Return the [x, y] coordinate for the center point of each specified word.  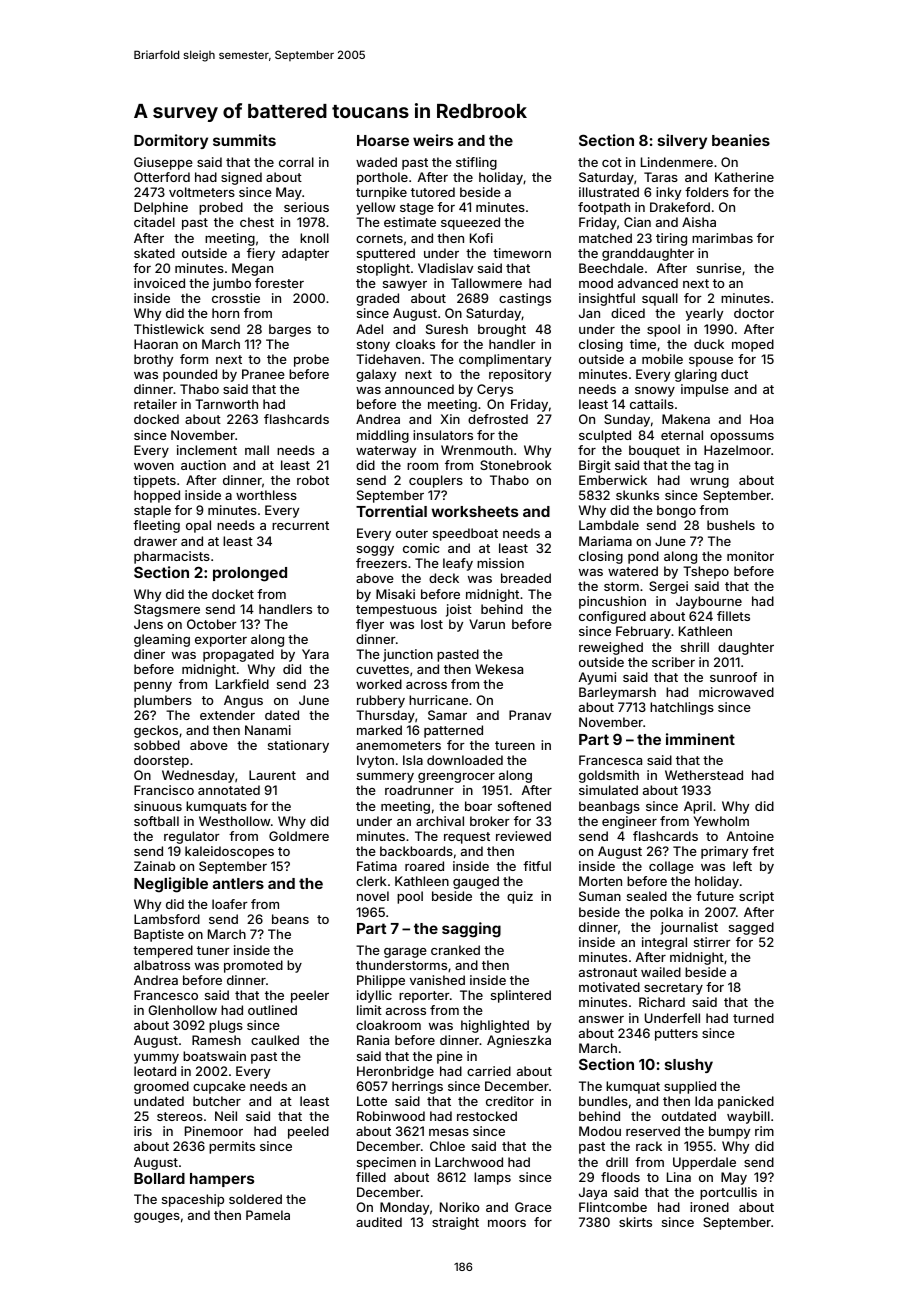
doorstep [161, 761]
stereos [180, 1116]
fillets [733, 616]
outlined [272, 1010]
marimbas [722, 238]
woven [154, 466]
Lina [679, 1177]
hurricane [438, 700]
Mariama [605, 541]
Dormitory [171, 141]
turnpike [381, 193]
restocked [487, 1116]
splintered [521, 996]
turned [753, 1018]
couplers [436, 481]
